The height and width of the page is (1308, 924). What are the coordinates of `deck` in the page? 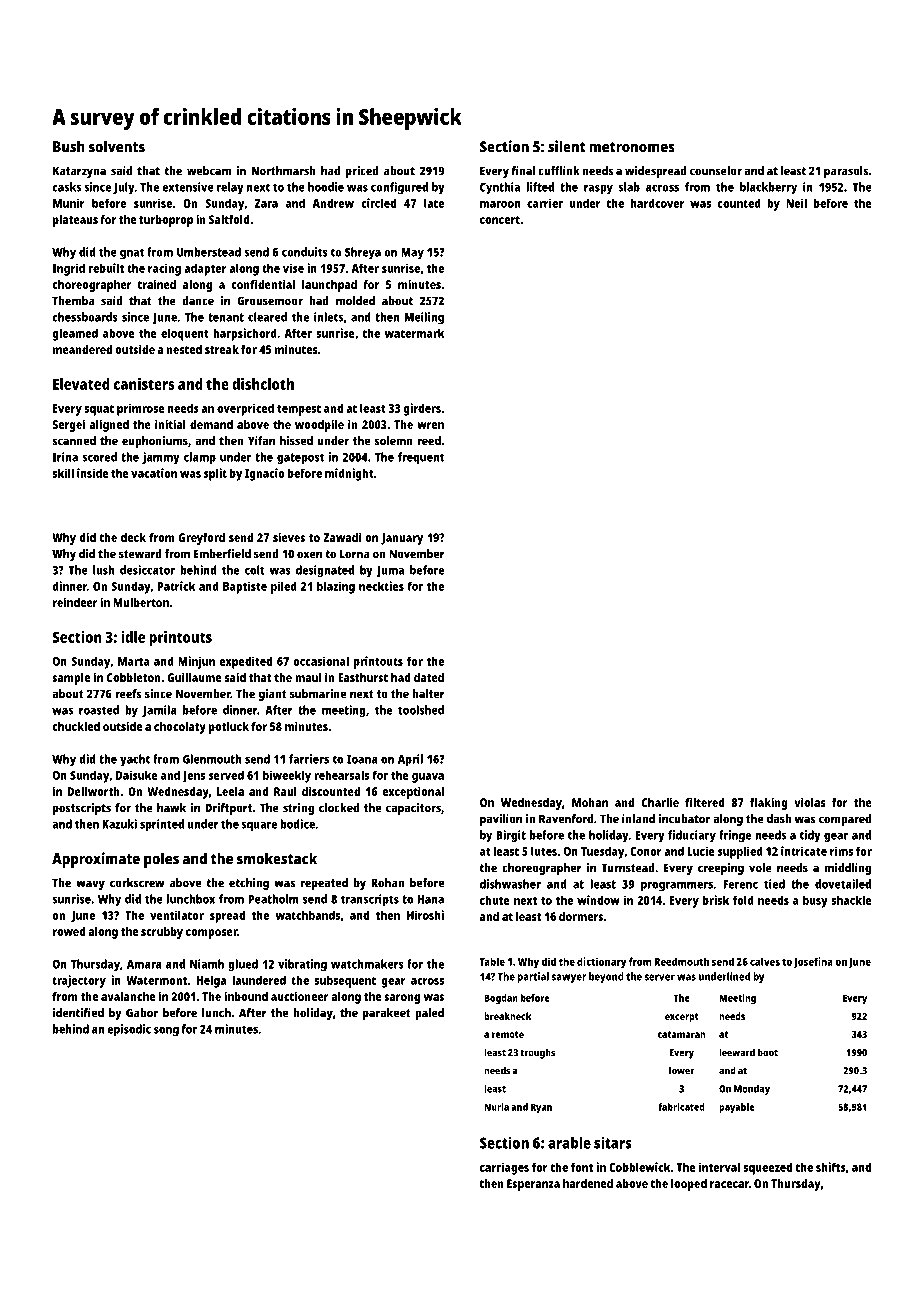 It's located at (133, 537).
